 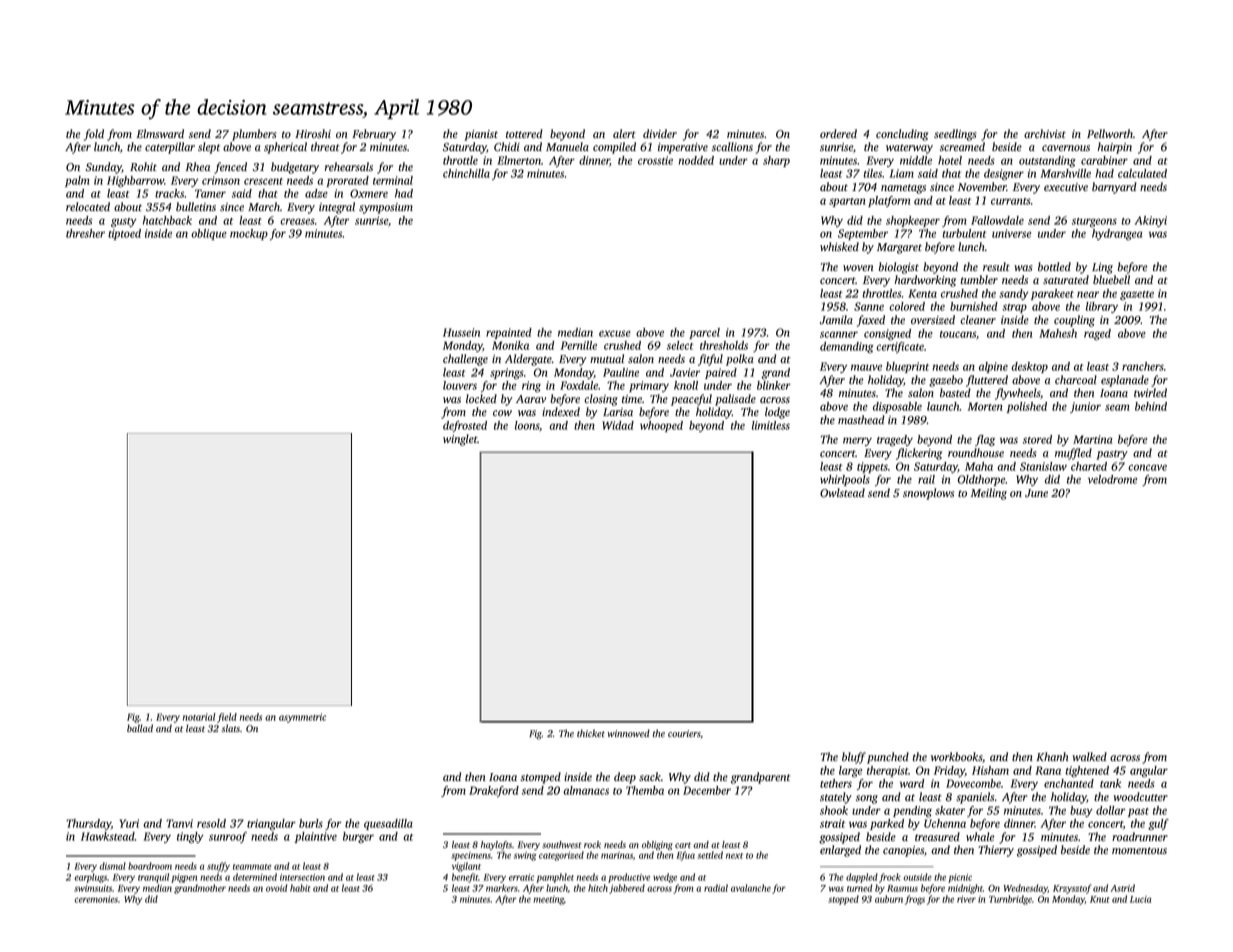 I want to click on tranquil, so click(x=153, y=878).
